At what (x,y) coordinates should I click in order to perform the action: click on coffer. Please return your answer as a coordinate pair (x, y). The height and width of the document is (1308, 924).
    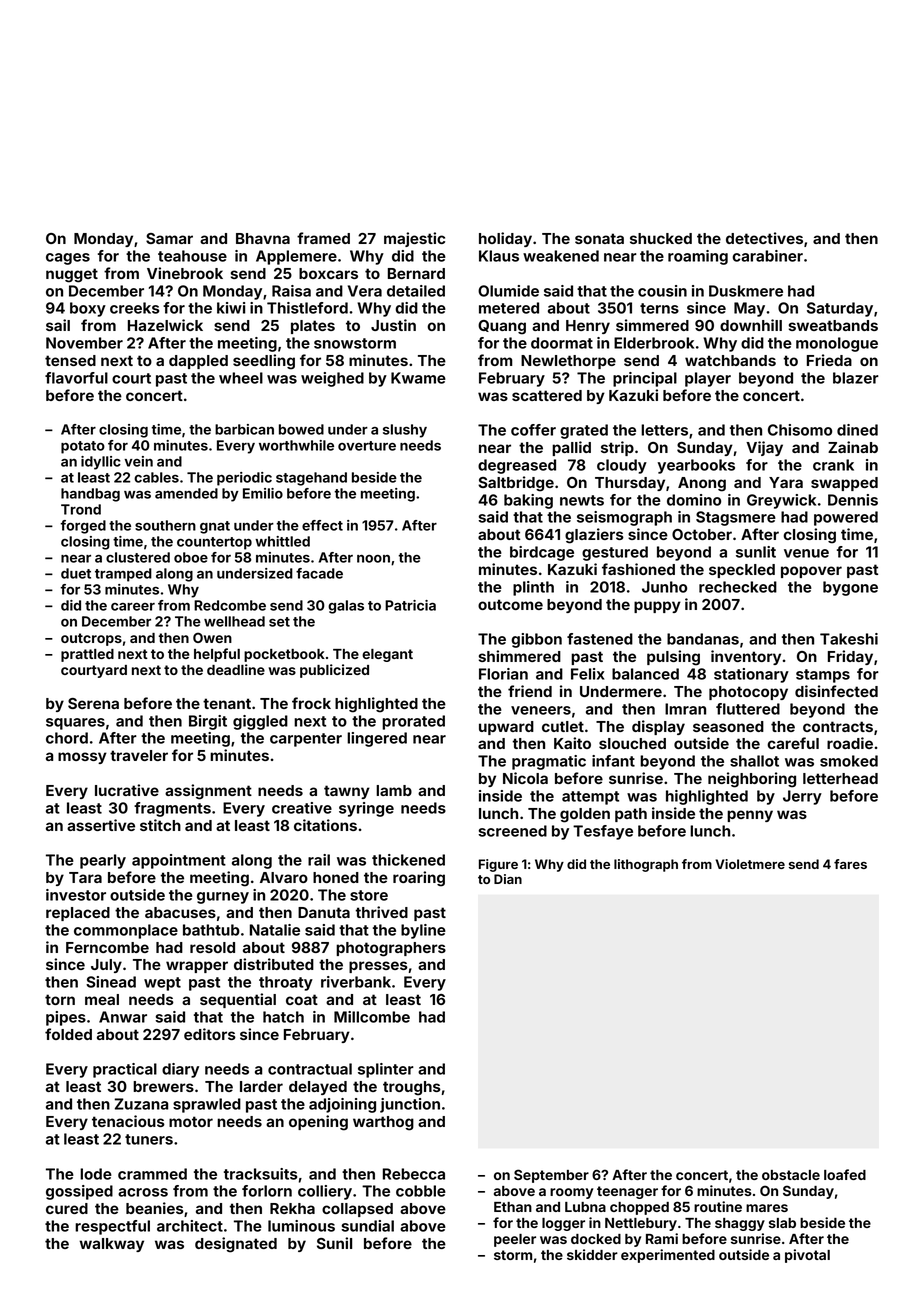
    Looking at the image, I should click on (533, 430).
